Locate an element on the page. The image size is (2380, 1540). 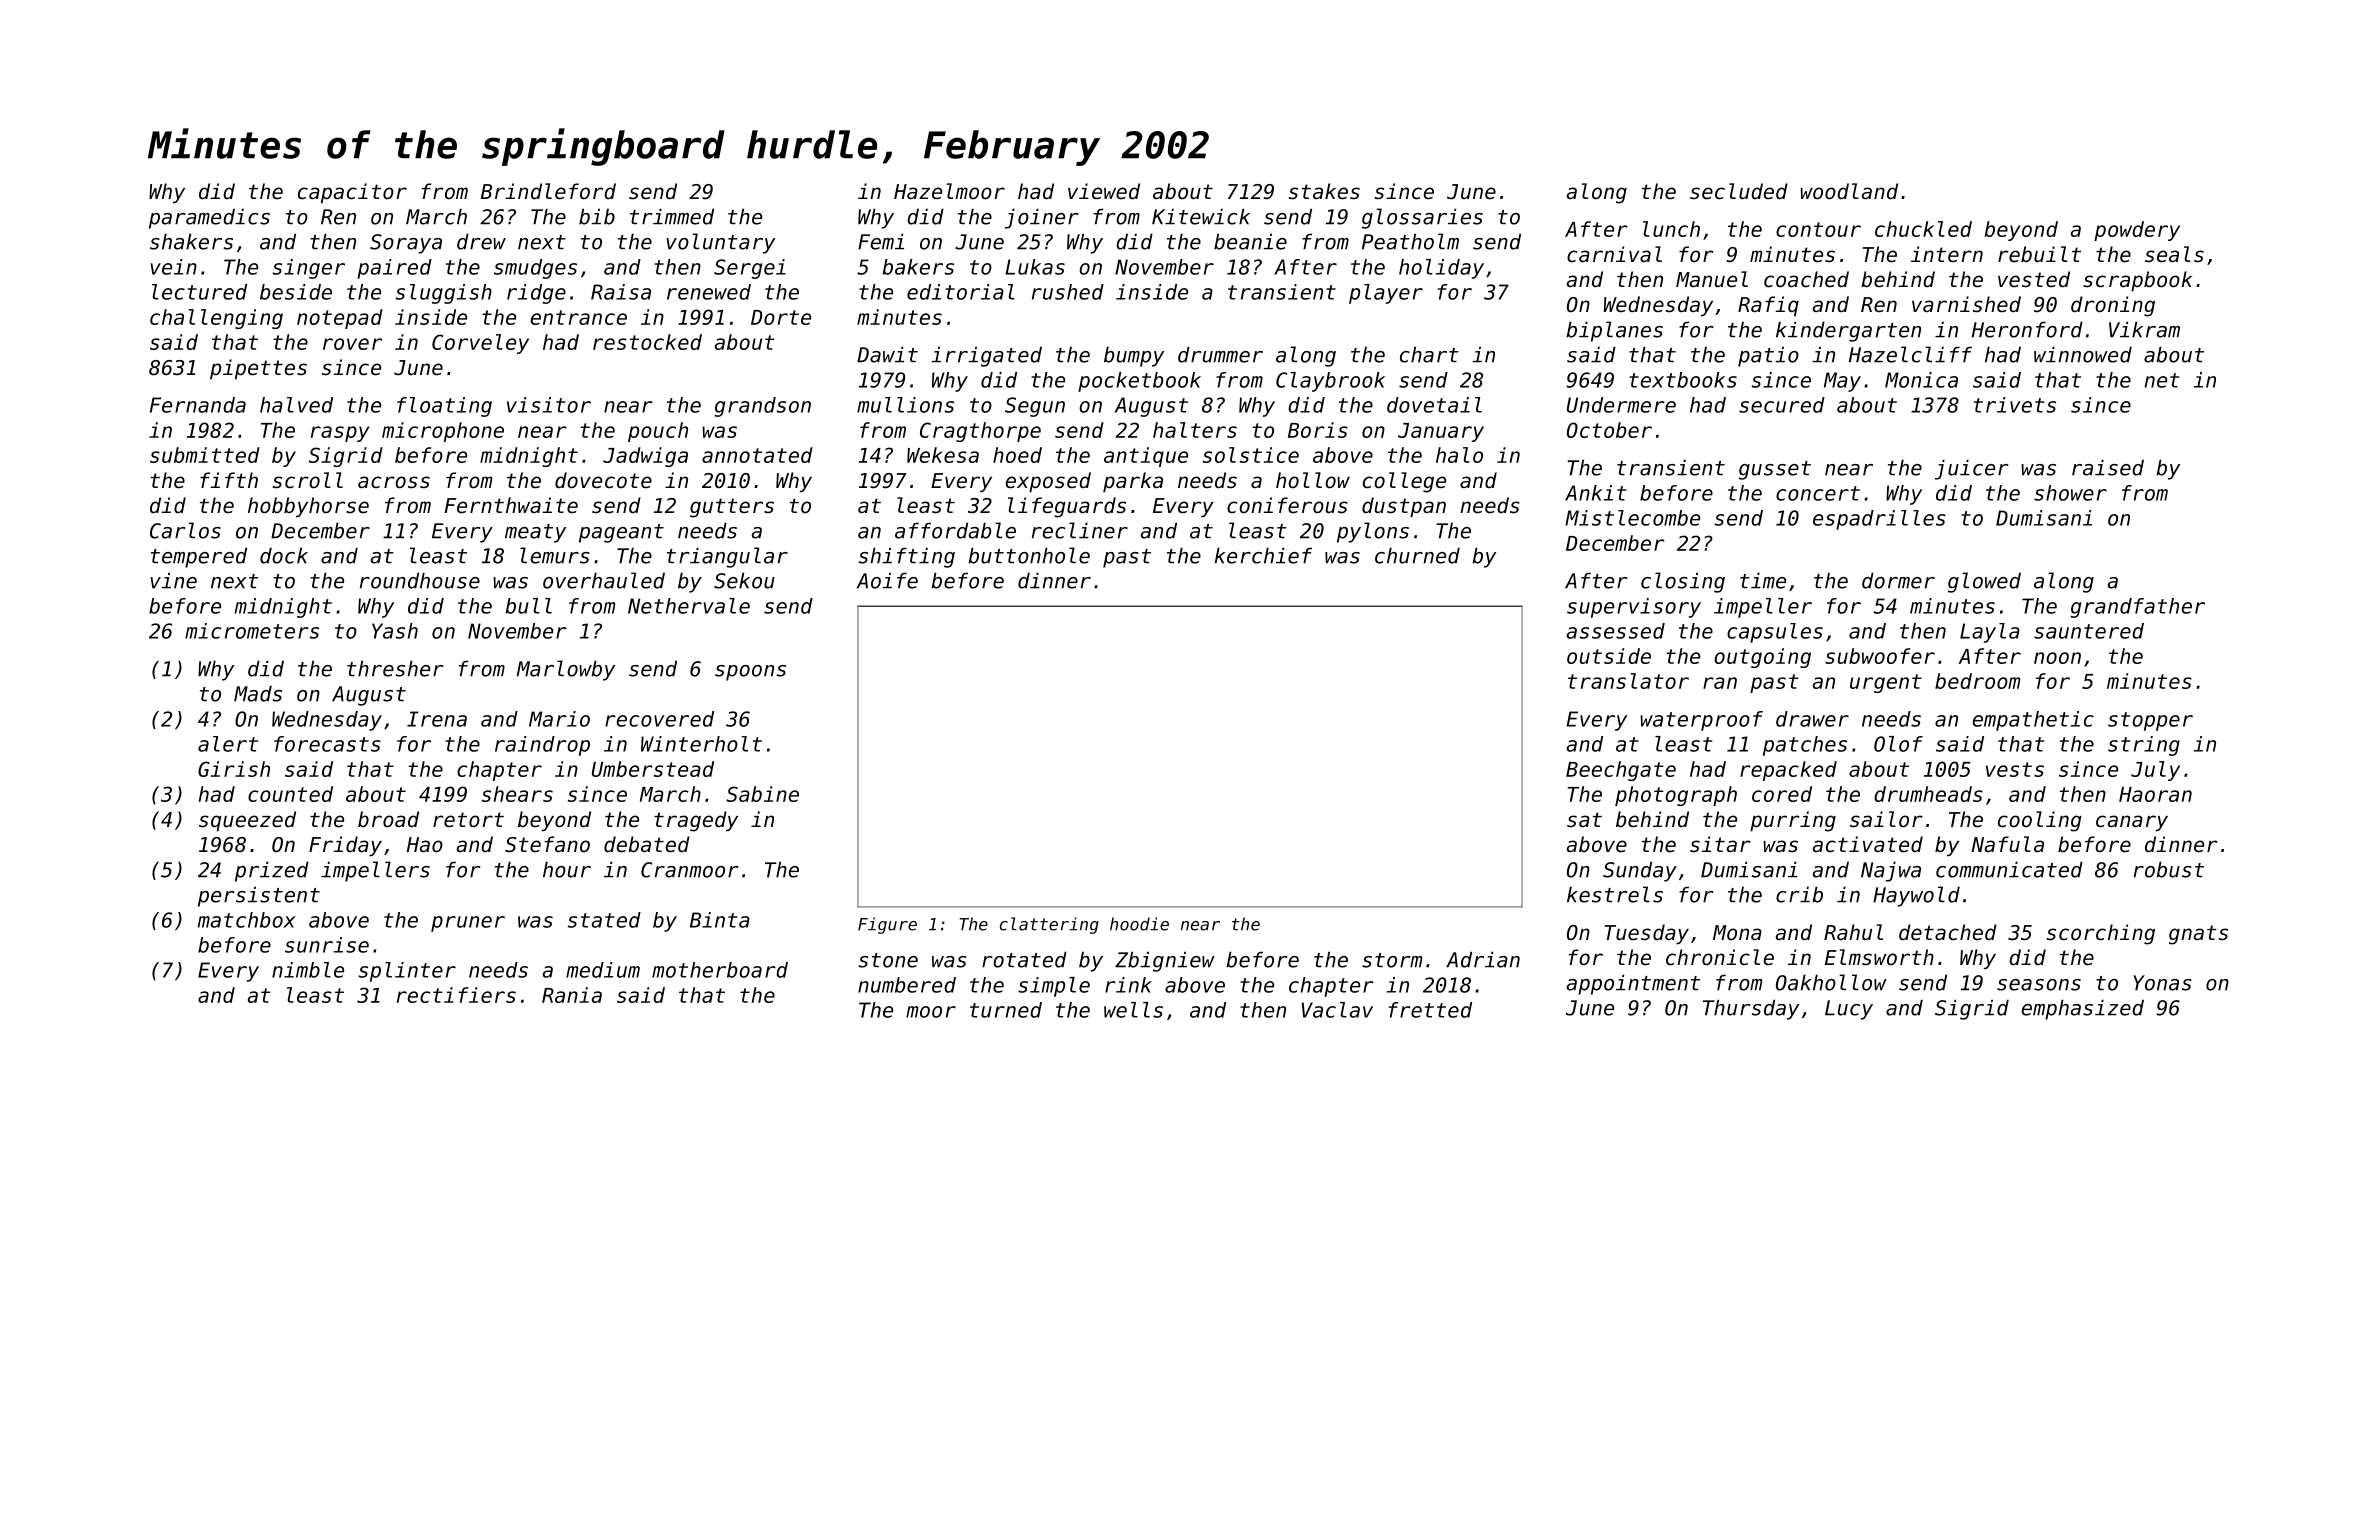
vine is located at coordinates (173, 580).
